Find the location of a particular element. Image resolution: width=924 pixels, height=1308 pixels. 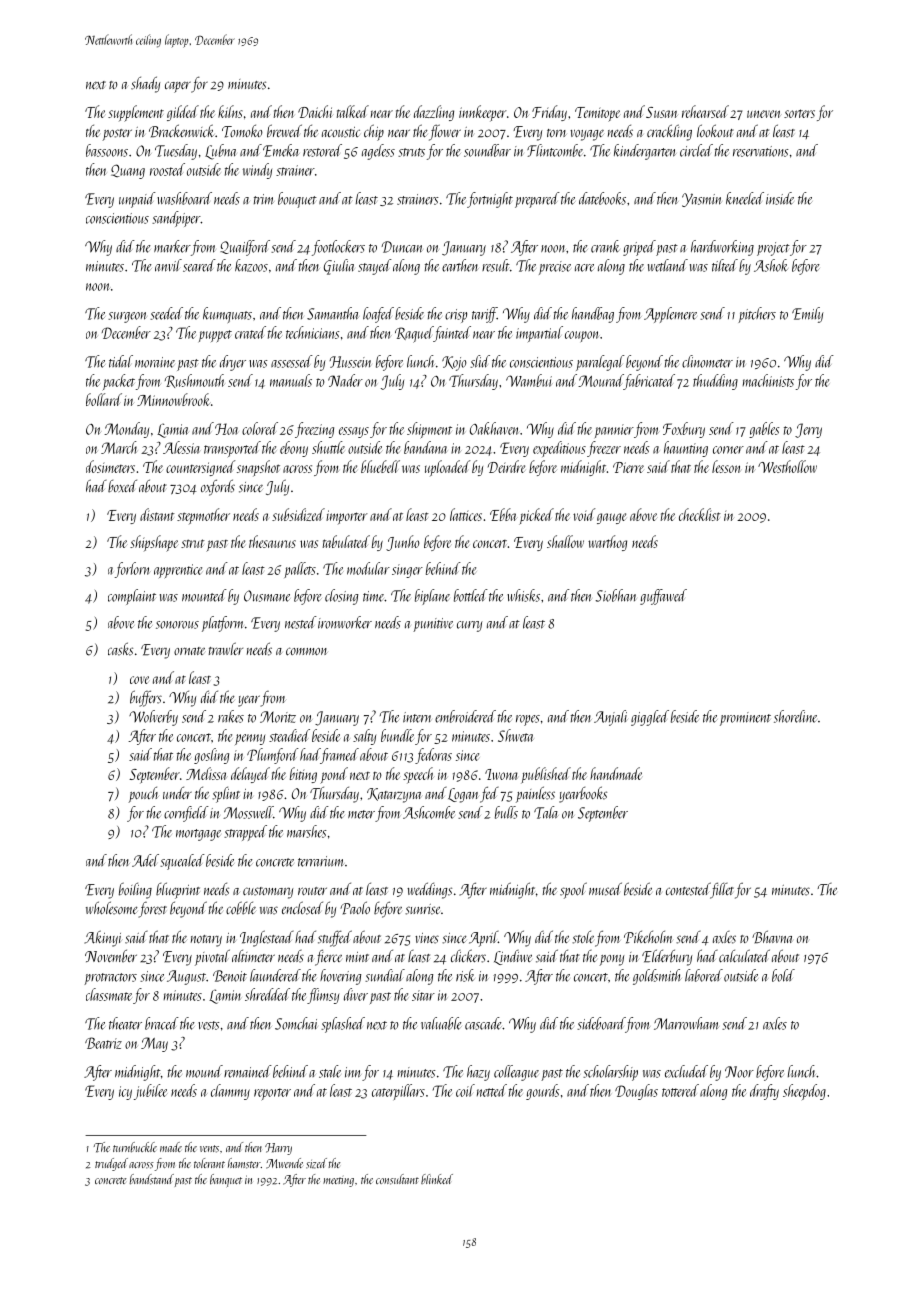

checklist is located at coordinates (700, 514).
